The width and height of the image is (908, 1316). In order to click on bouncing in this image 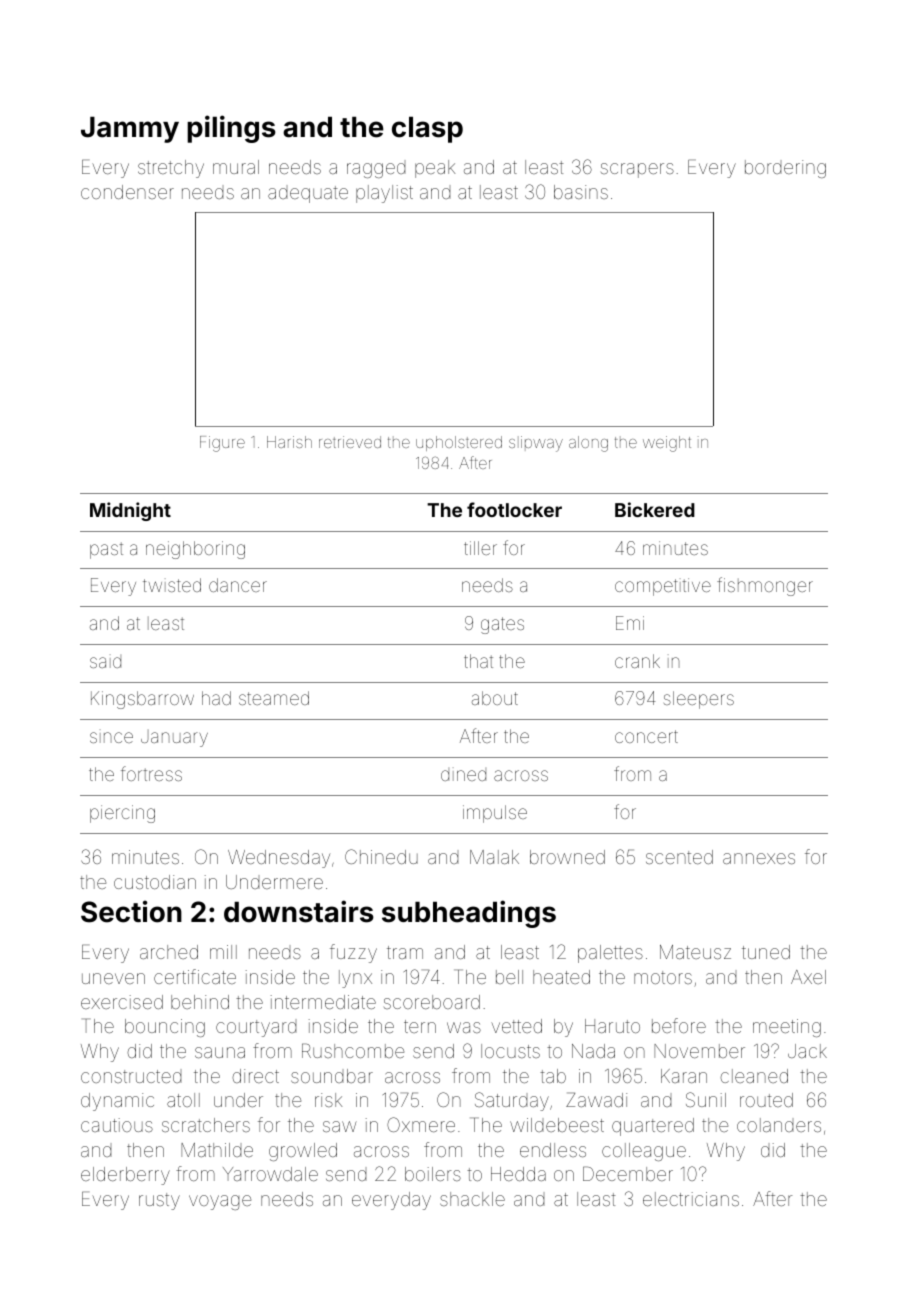, I will do `click(165, 1028)`.
